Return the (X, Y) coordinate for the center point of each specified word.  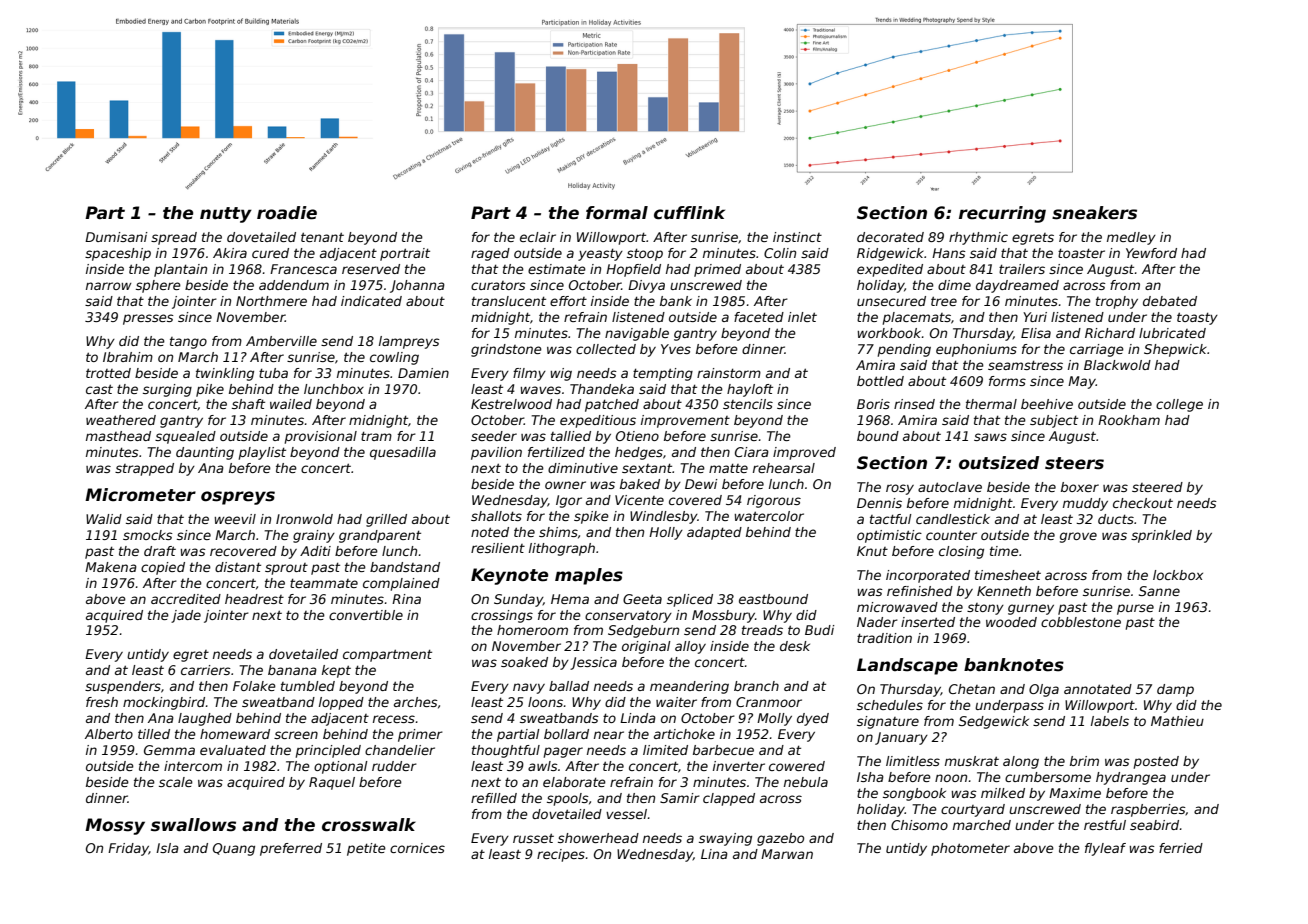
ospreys (238, 498)
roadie (287, 213)
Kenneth (1004, 591)
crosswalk (369, 825)
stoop (645, 254)
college (1179, 405)
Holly (666, 533)
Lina (714, 854)
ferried (1181, 848)
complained (401, 584)
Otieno (637, 436)
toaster (1081, 253)
